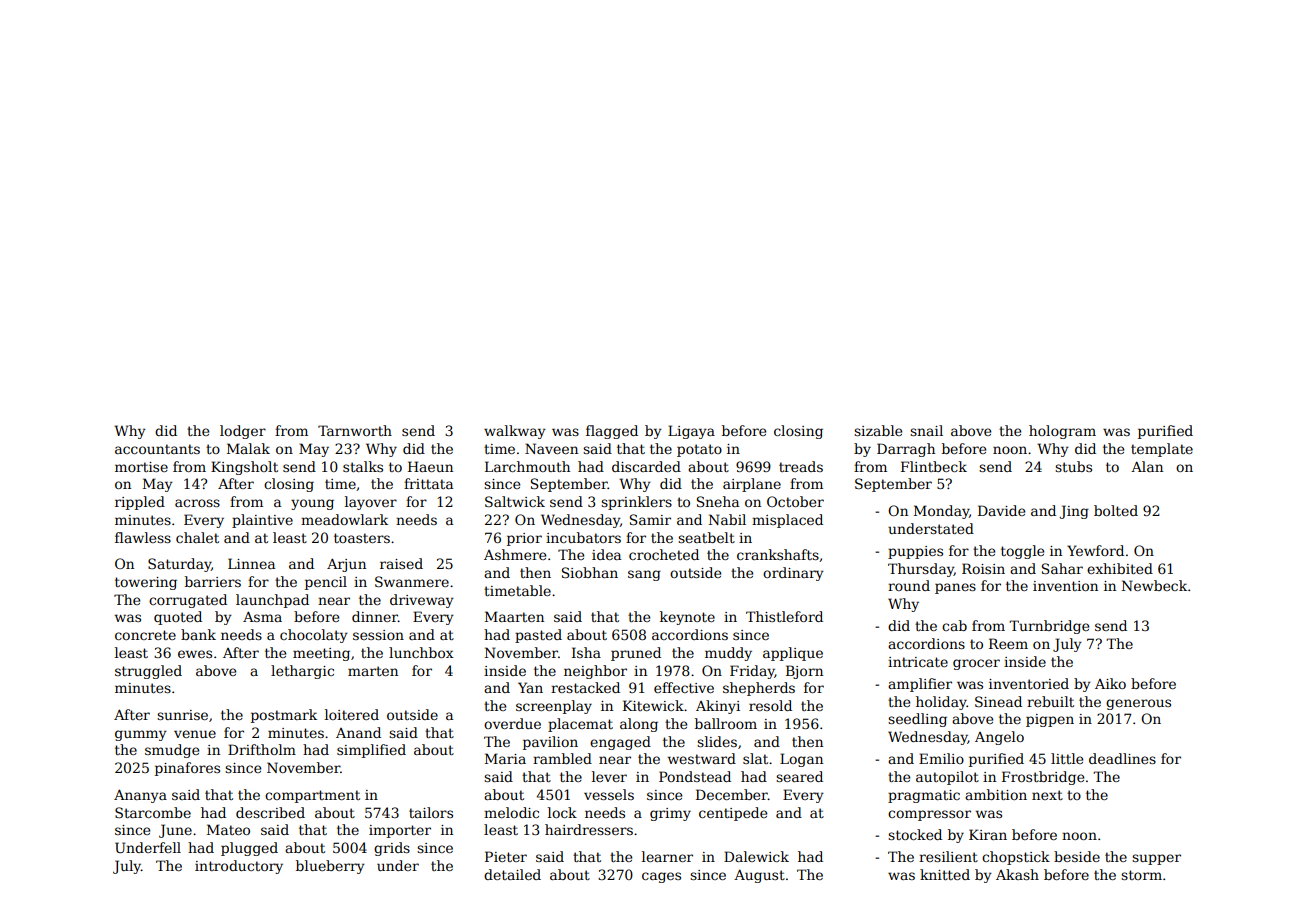 The height and width of the page is (924, 1308). What do you see at coordinates (988, 834) in the page?
I see `Kiran` at bounding box center [988, 834].
